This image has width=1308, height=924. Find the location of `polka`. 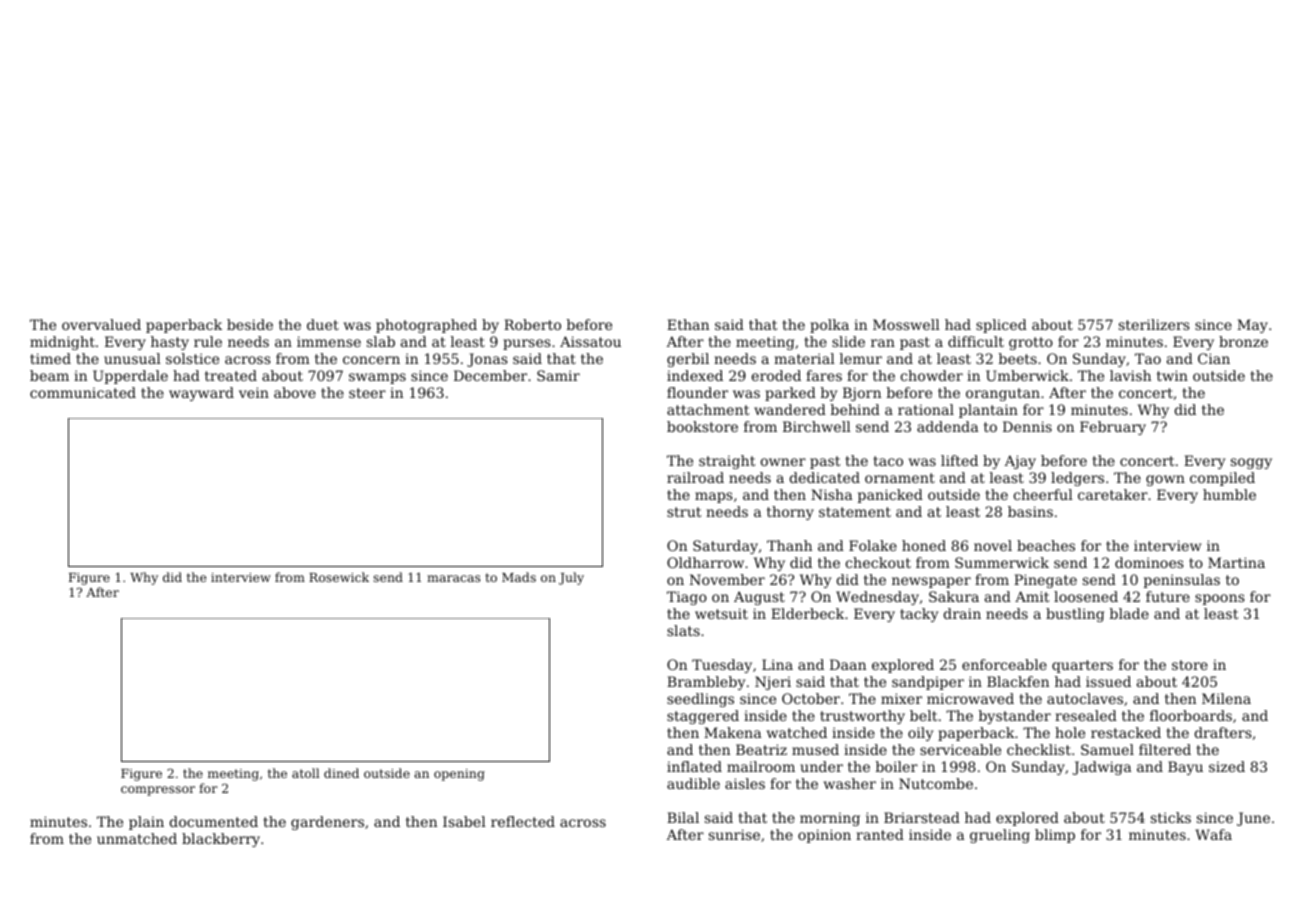

polka is located at coordinates (829, 326).
